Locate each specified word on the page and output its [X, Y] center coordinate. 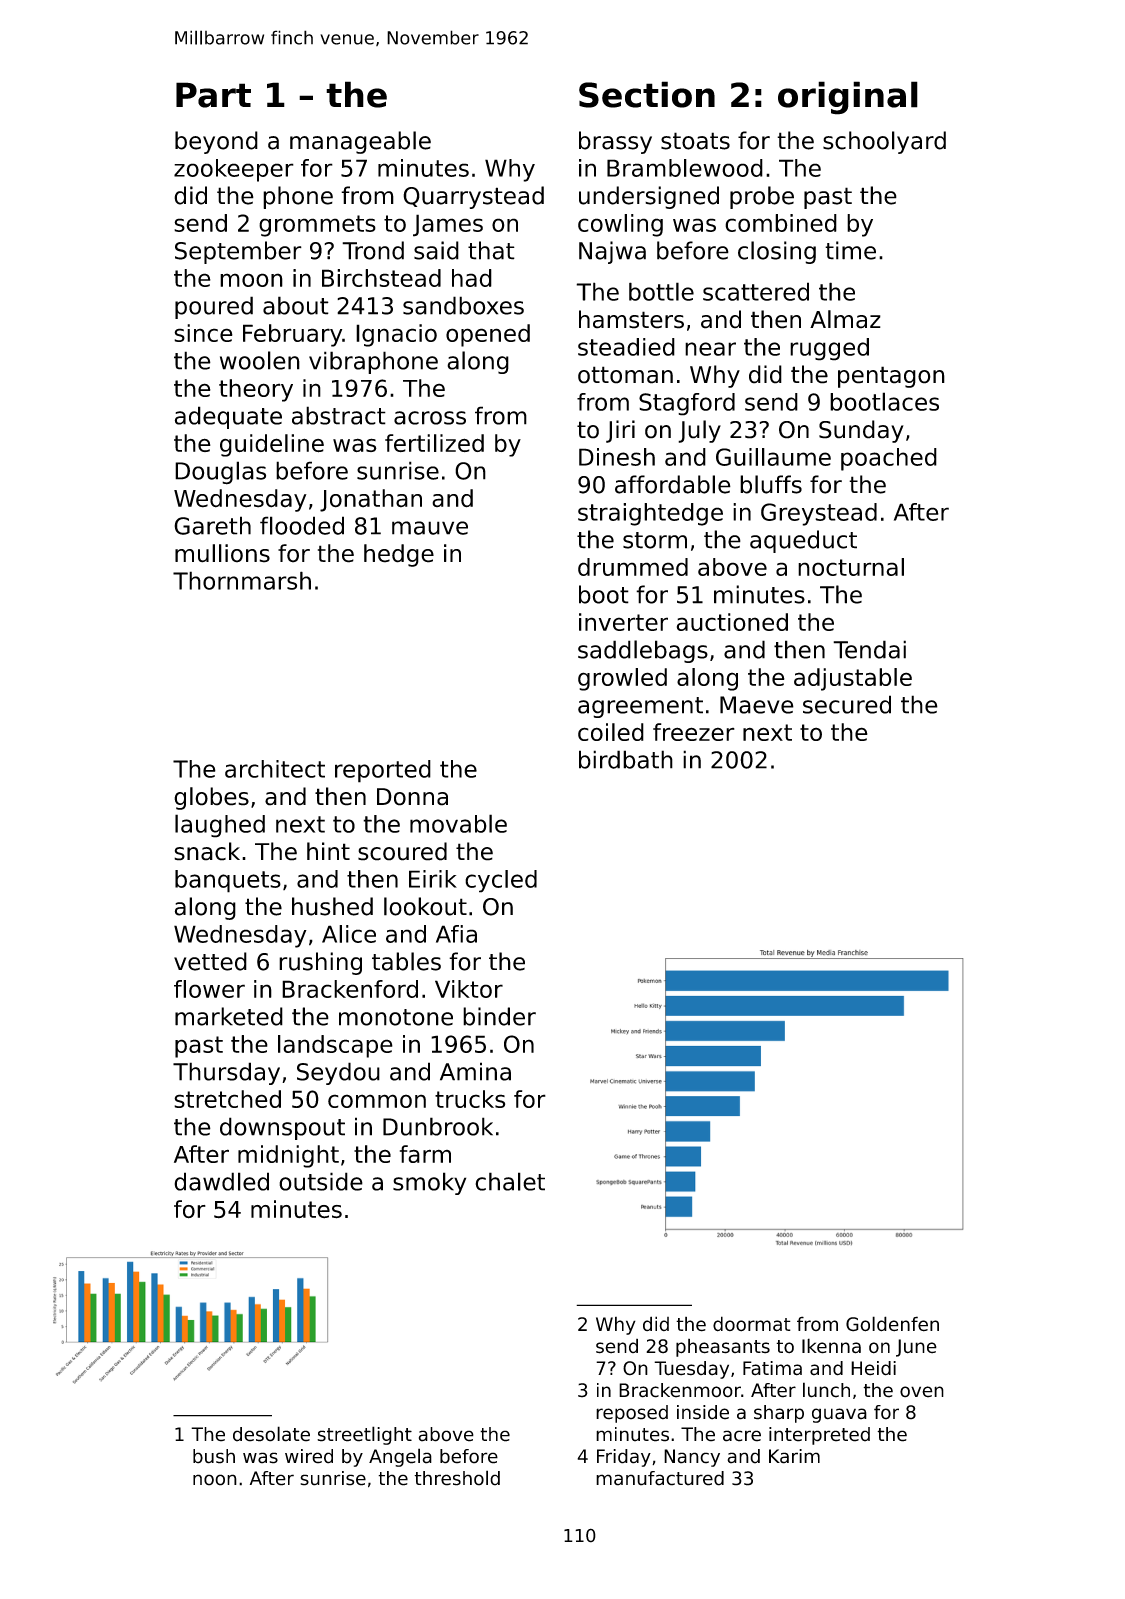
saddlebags [643, 651]
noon [215, 1480]
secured [847, 704]
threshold [457, 1478]
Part [213, 95]
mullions [222, 553]
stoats [695, 141]
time [850, 250]
